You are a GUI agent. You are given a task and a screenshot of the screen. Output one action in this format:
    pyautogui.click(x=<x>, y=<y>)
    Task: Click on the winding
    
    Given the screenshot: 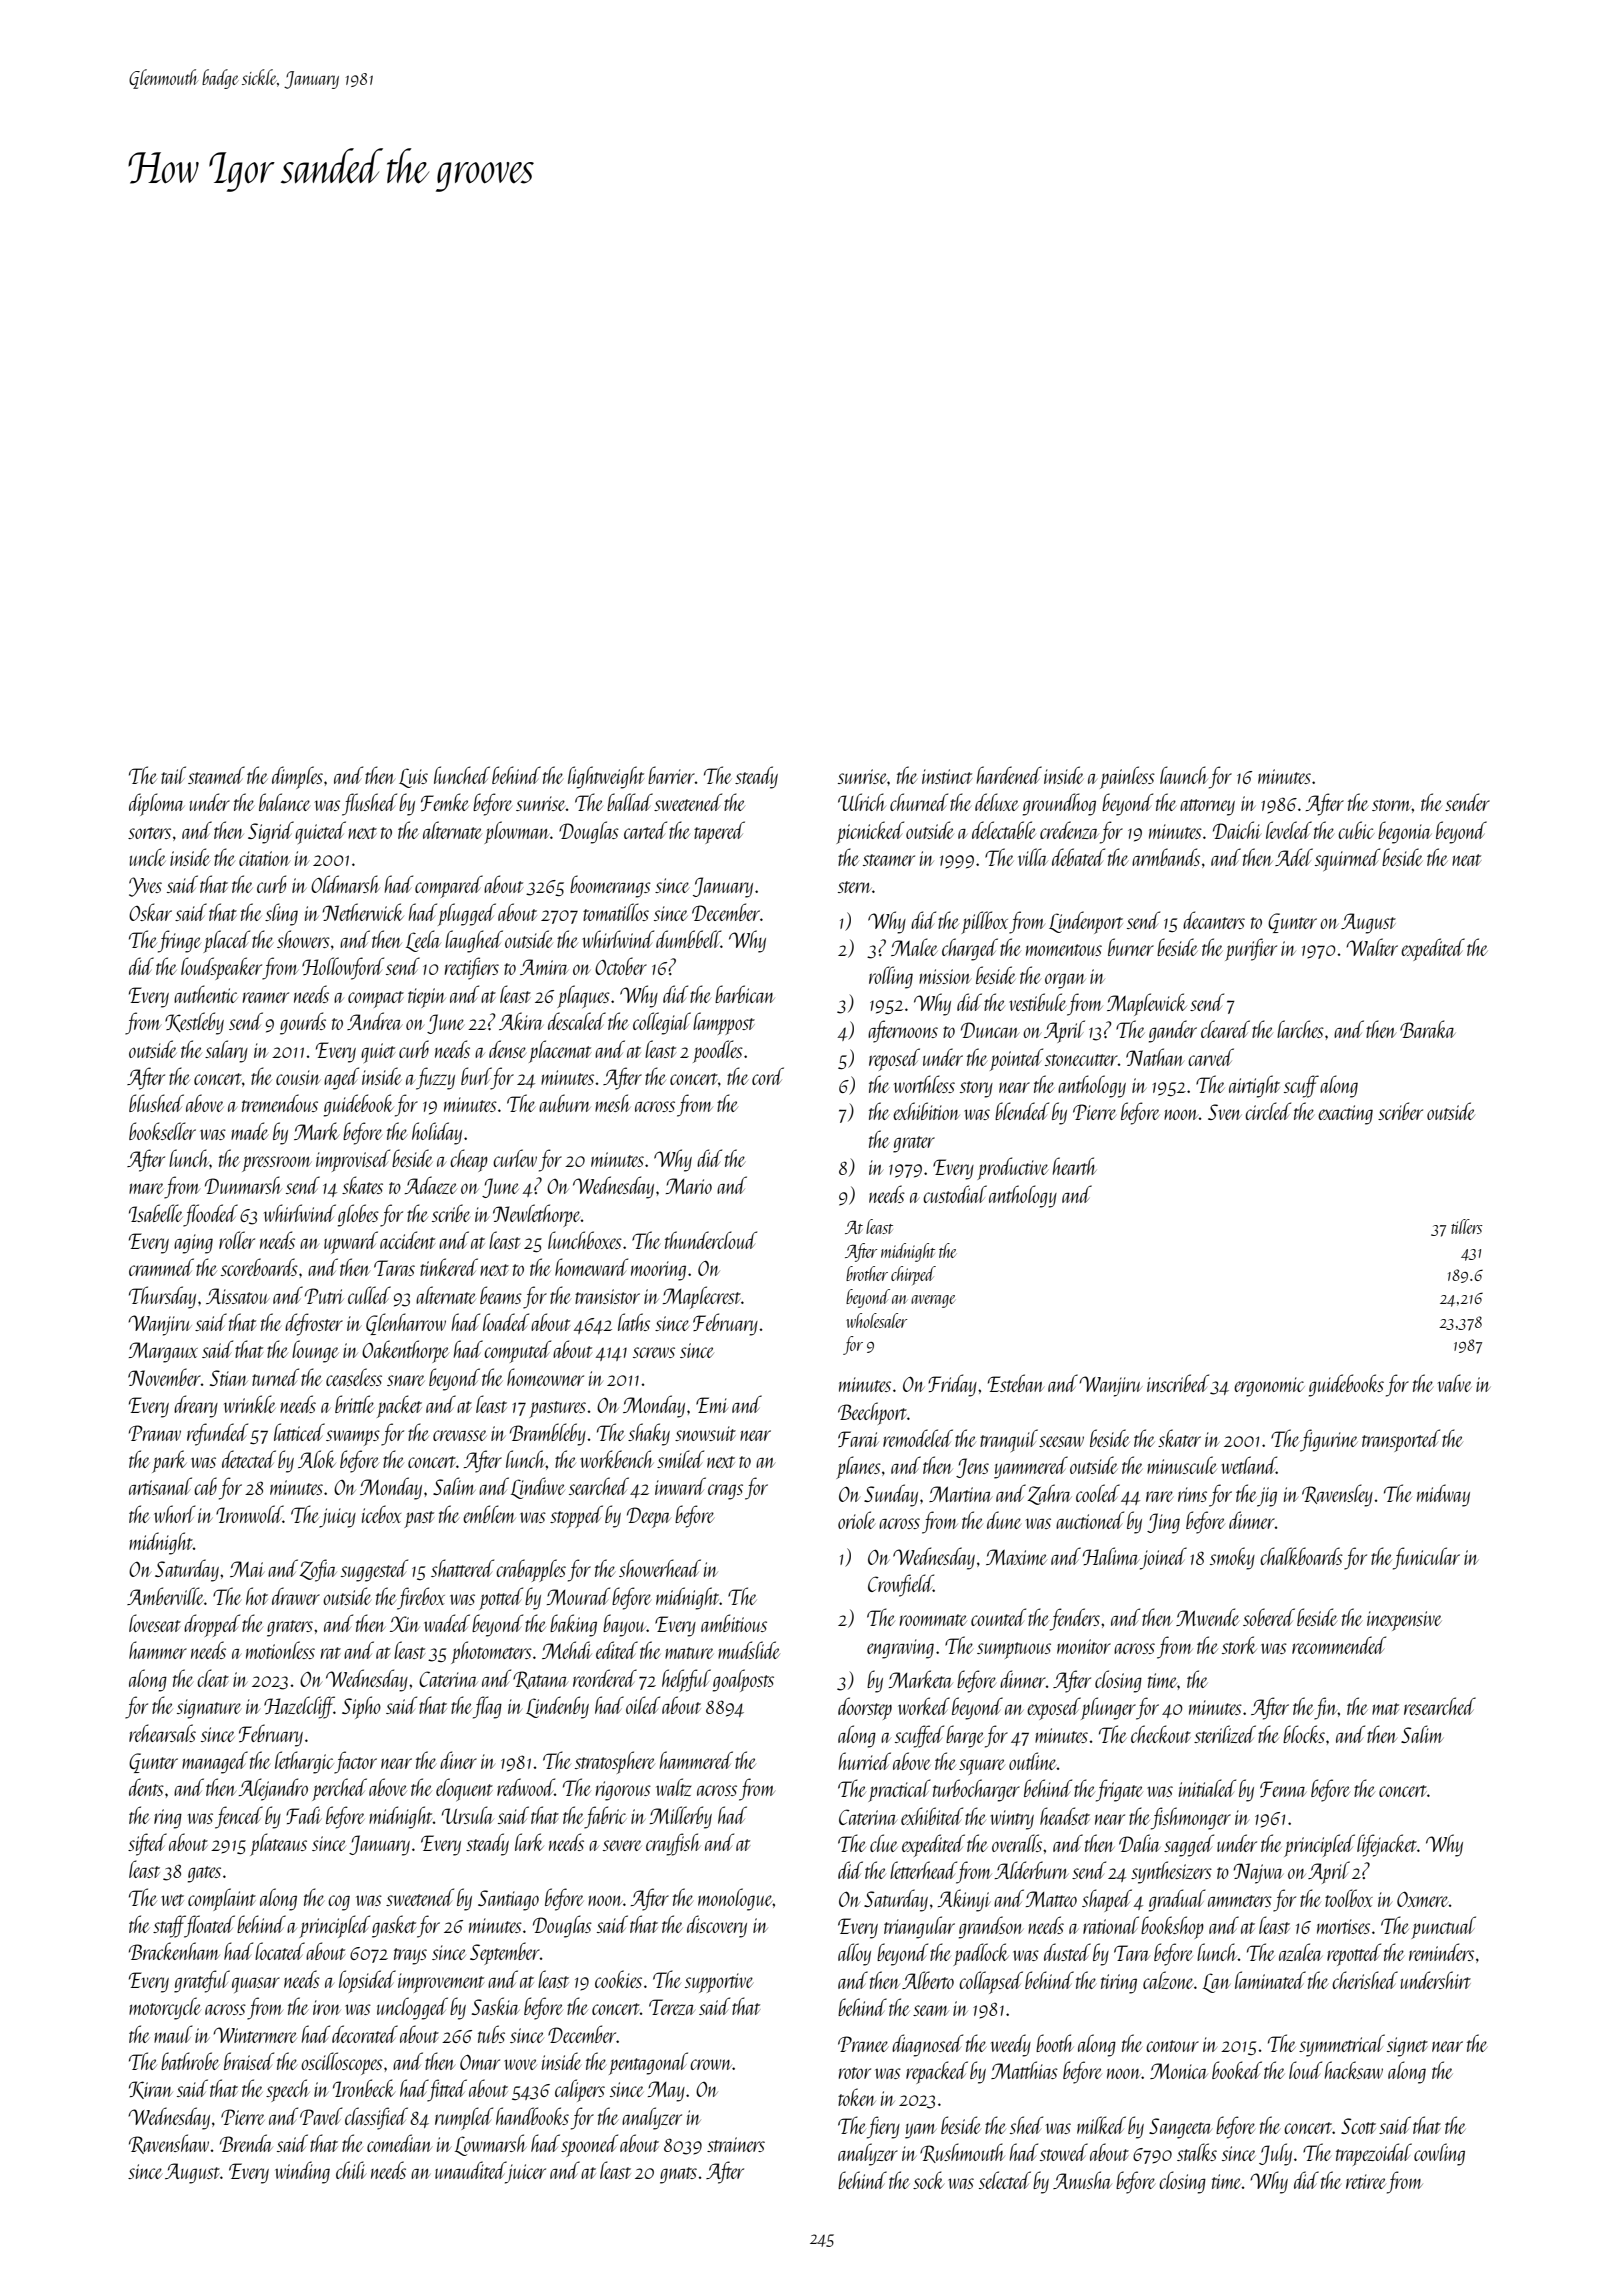 What is the action you would take?
    pyautogui.click(x=302, y=2172)
